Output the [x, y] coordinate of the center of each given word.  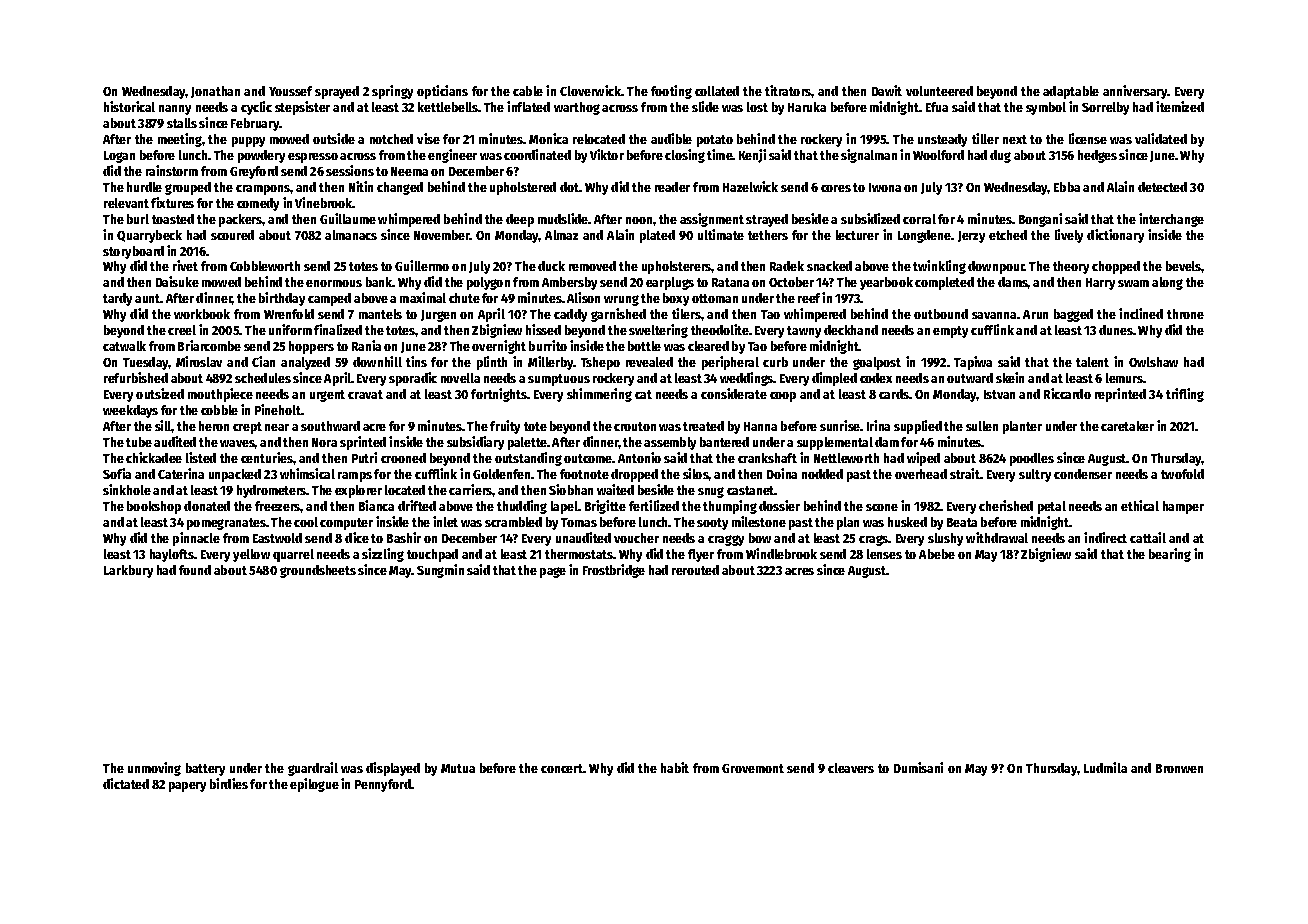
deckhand [851, 330]
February [255, 124]
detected [1162, 187]
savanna [994, 315]
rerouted [695, 570]
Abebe [937, 554]
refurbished [136, 377]
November [442, 235]
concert [562, 768]
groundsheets [318, 571]
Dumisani [918, 767]
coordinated [537, 154]
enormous [334, 283]
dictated [126, 783]
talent [1092, 362]
